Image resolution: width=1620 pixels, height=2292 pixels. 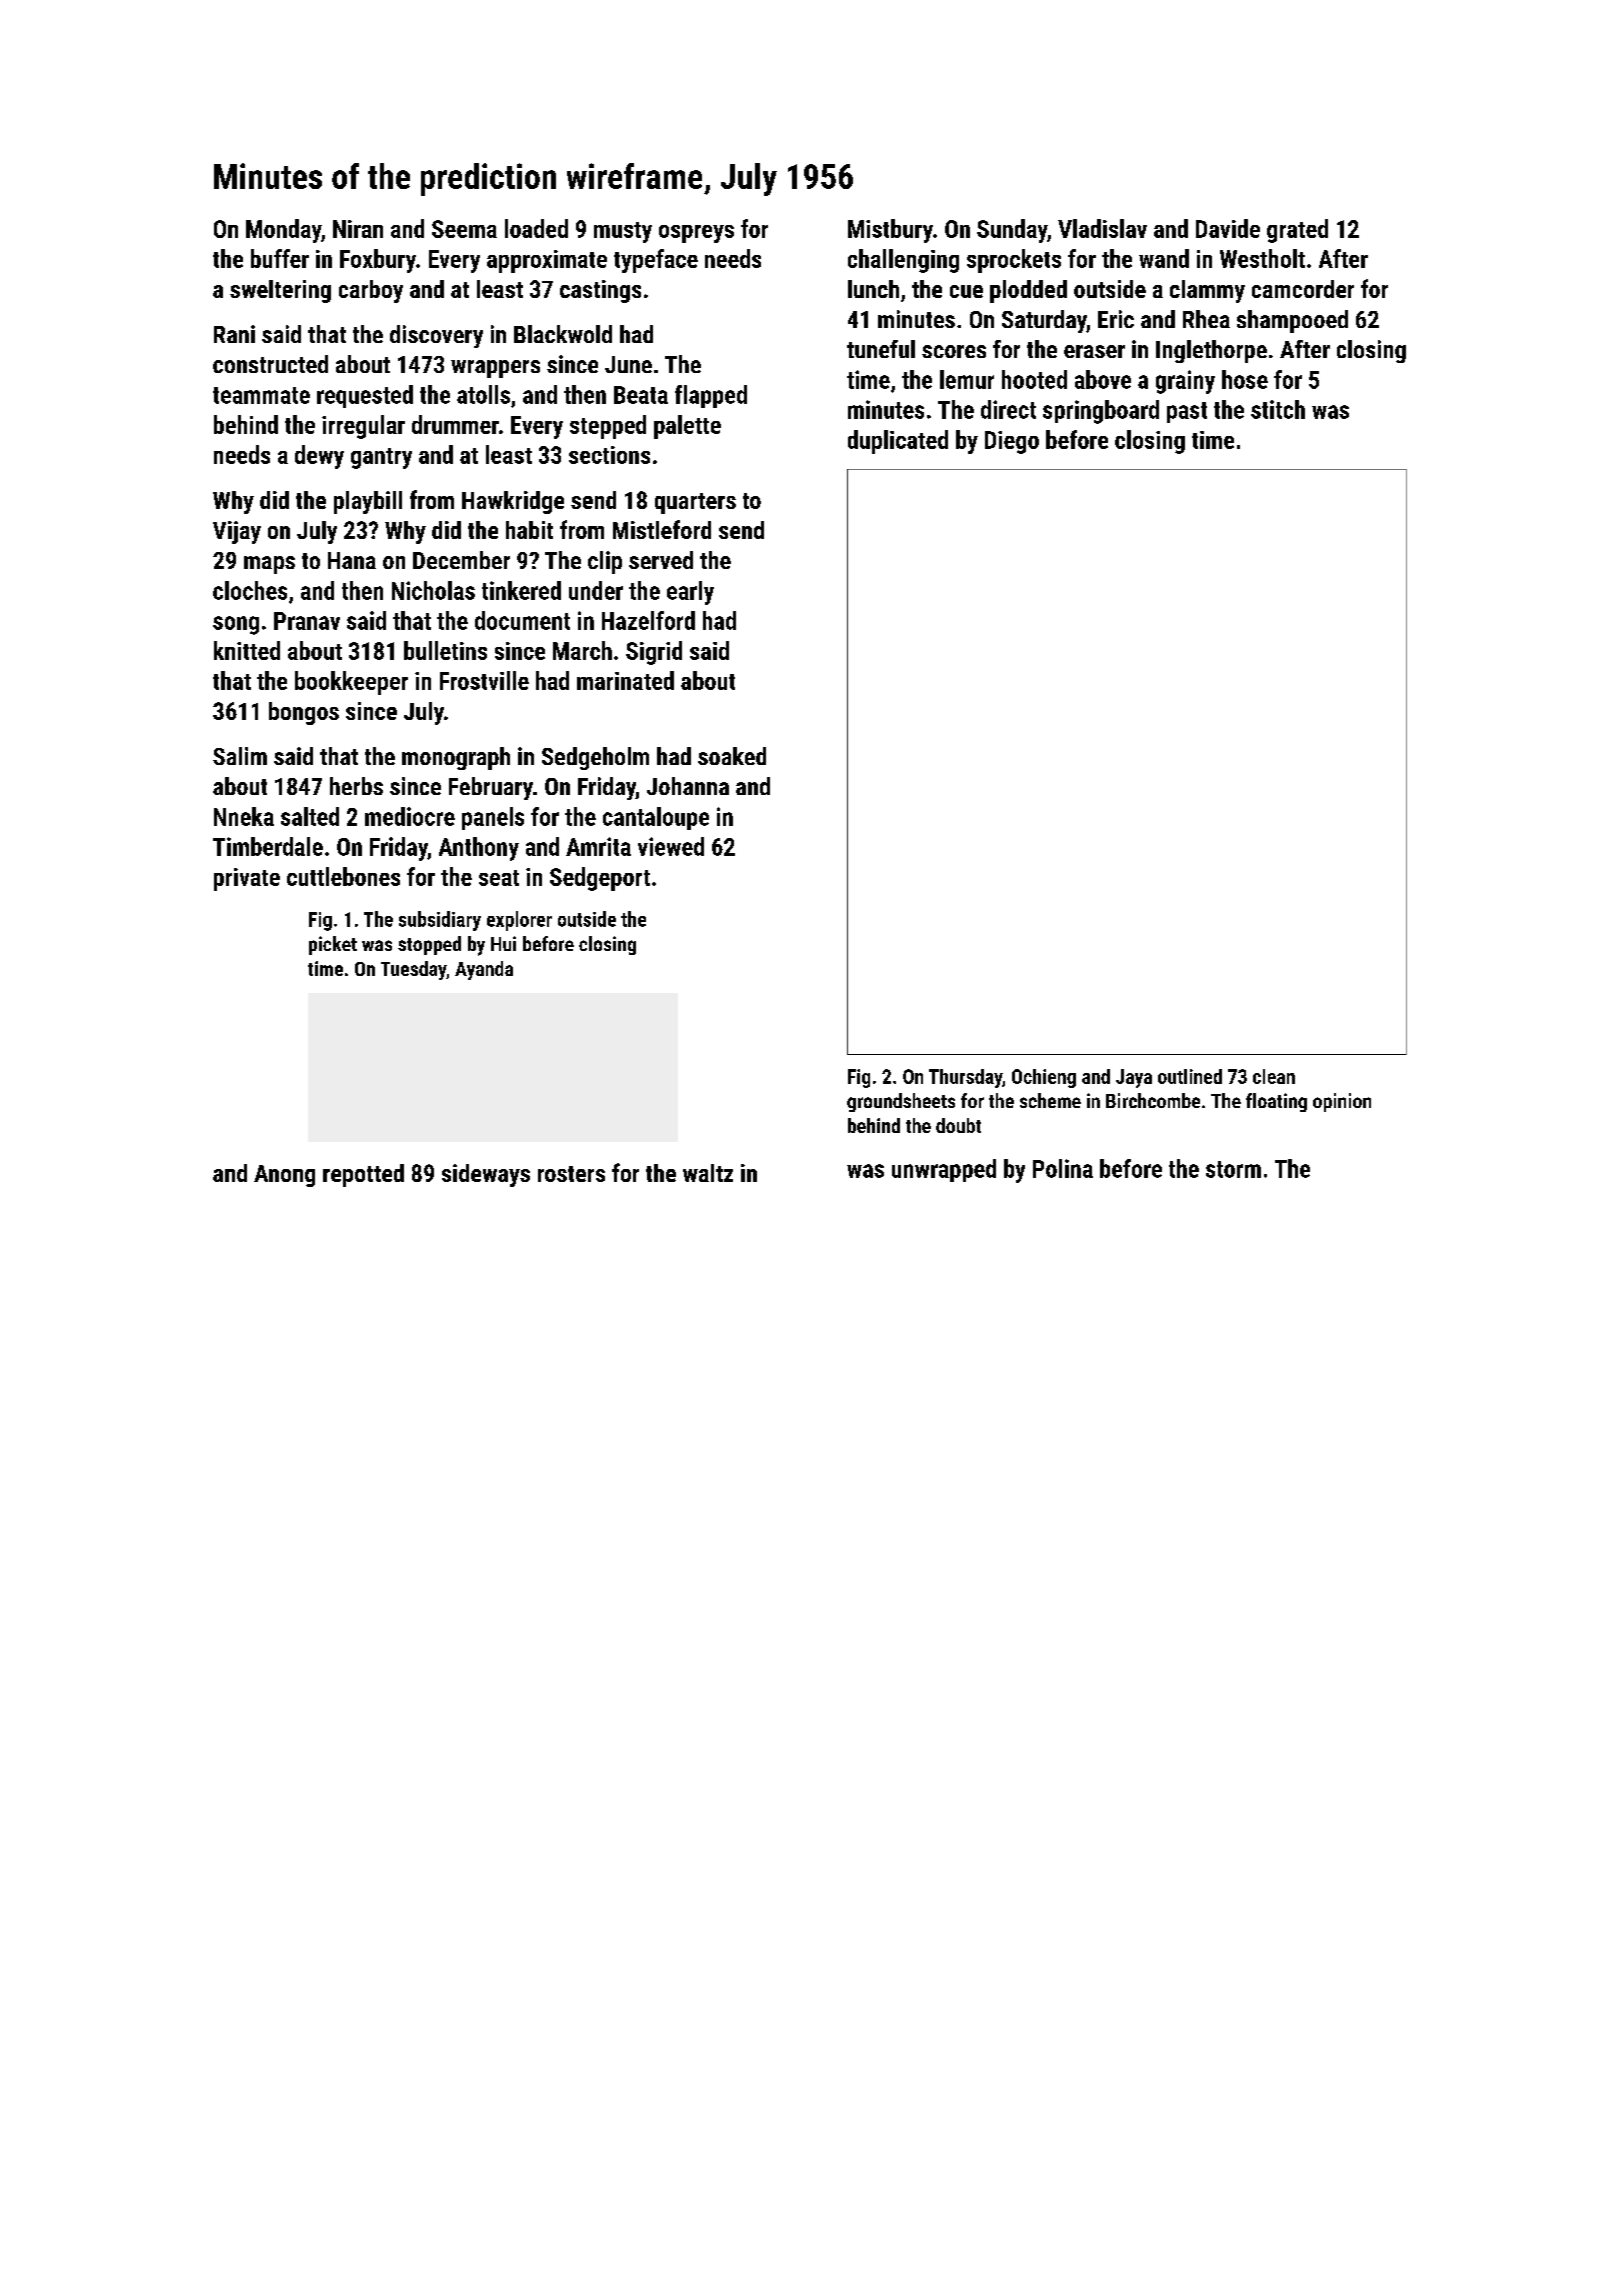 I want to click on plodded, so click(x=1028, y=291).
